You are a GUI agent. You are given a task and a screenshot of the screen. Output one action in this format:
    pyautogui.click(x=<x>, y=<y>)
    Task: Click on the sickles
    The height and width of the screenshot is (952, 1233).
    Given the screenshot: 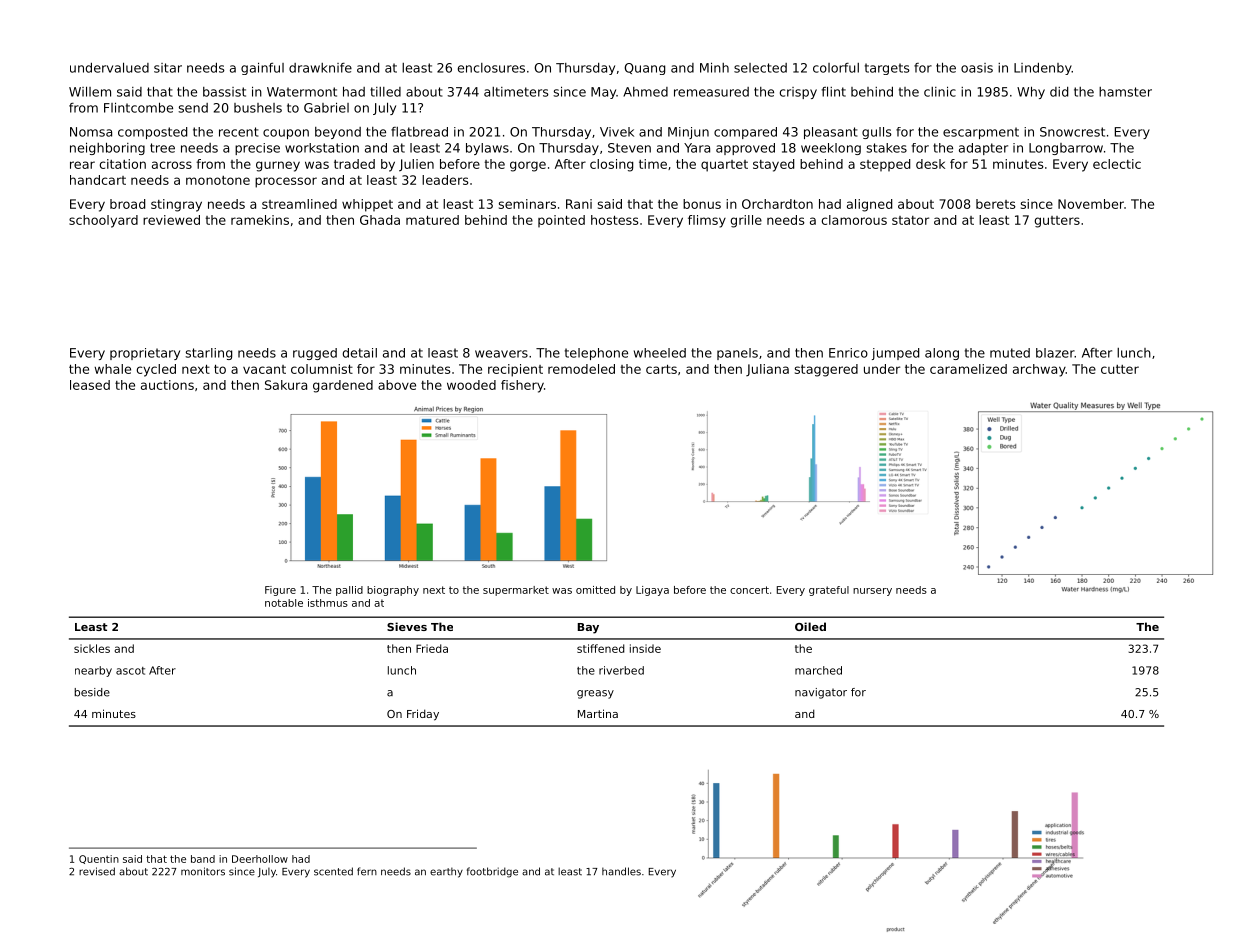 What is the action you would take?
    pyautogui.click(x=92, y=648)
